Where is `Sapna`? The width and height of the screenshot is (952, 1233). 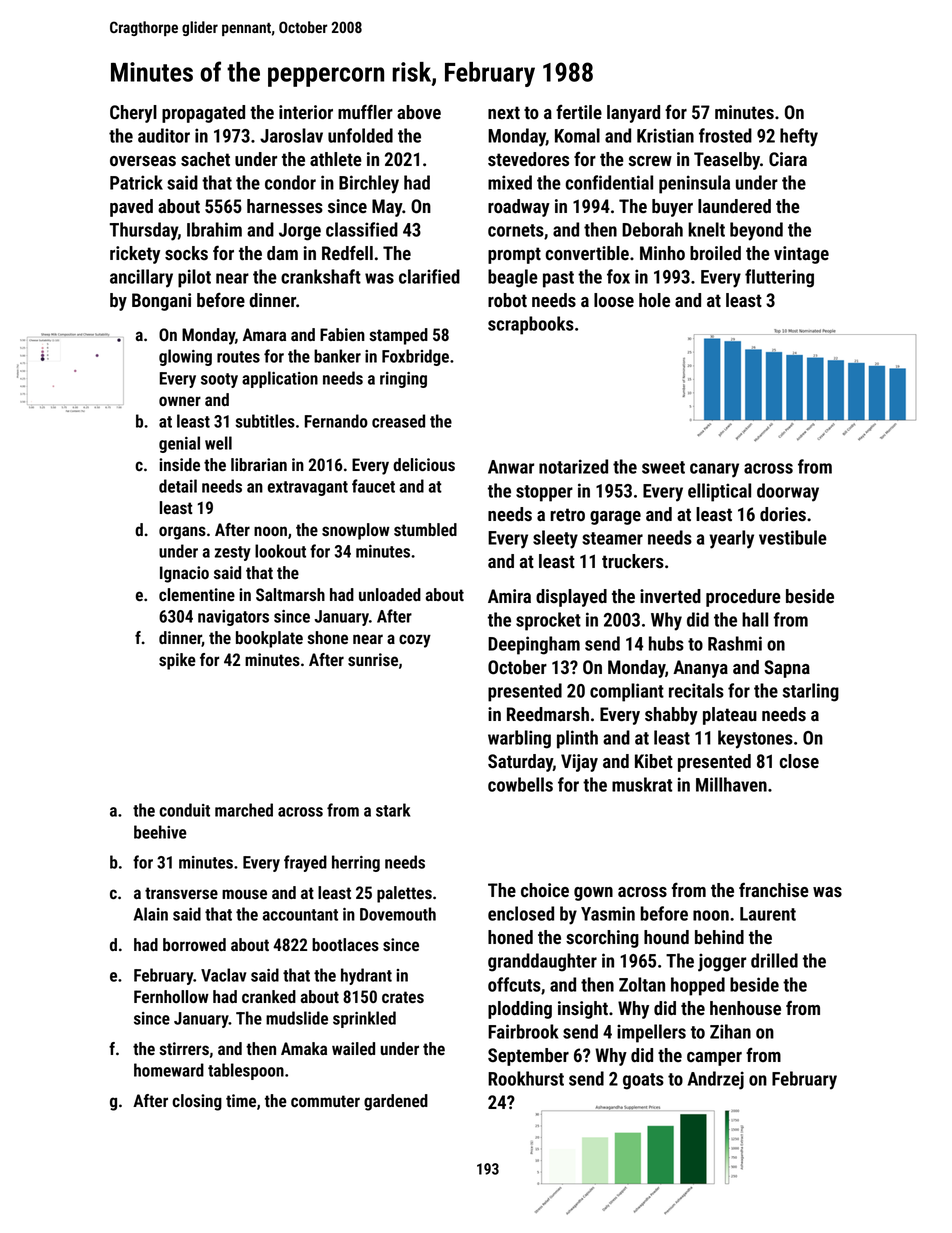
Sapna is located at coordinates (787, 669).
